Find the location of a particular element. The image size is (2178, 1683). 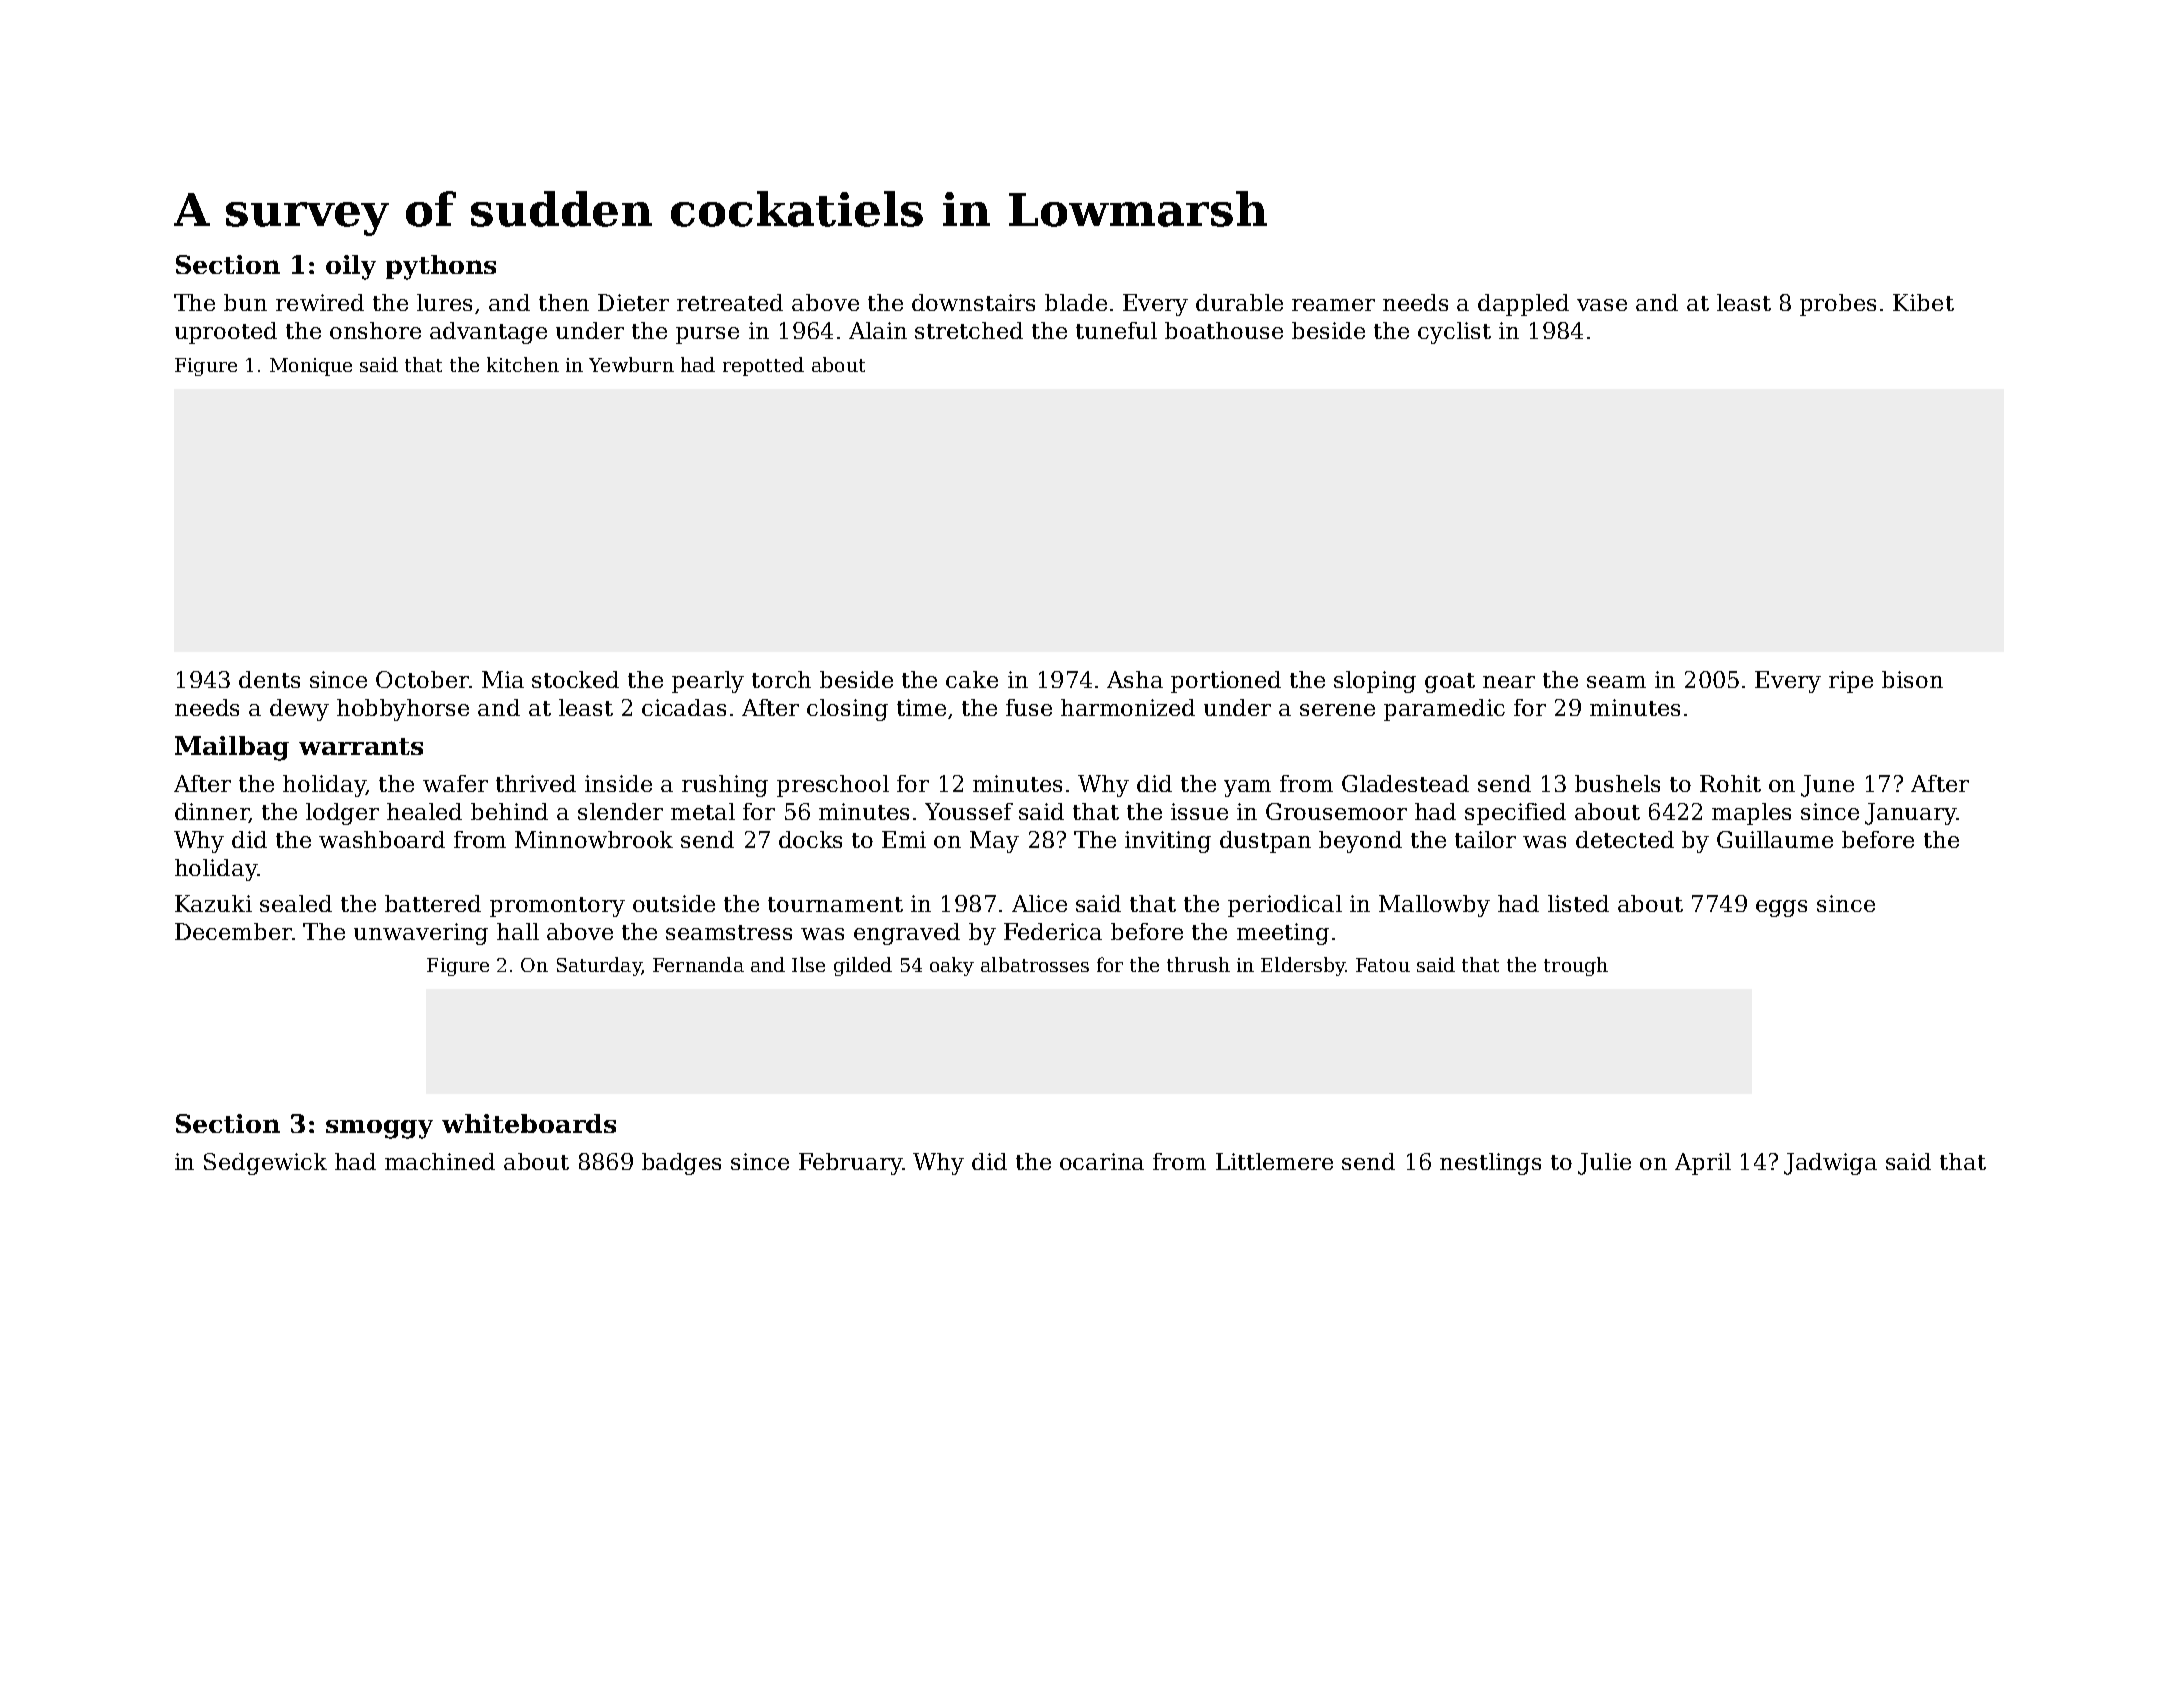

ocarina is located at coordinates (1102, 1161).
